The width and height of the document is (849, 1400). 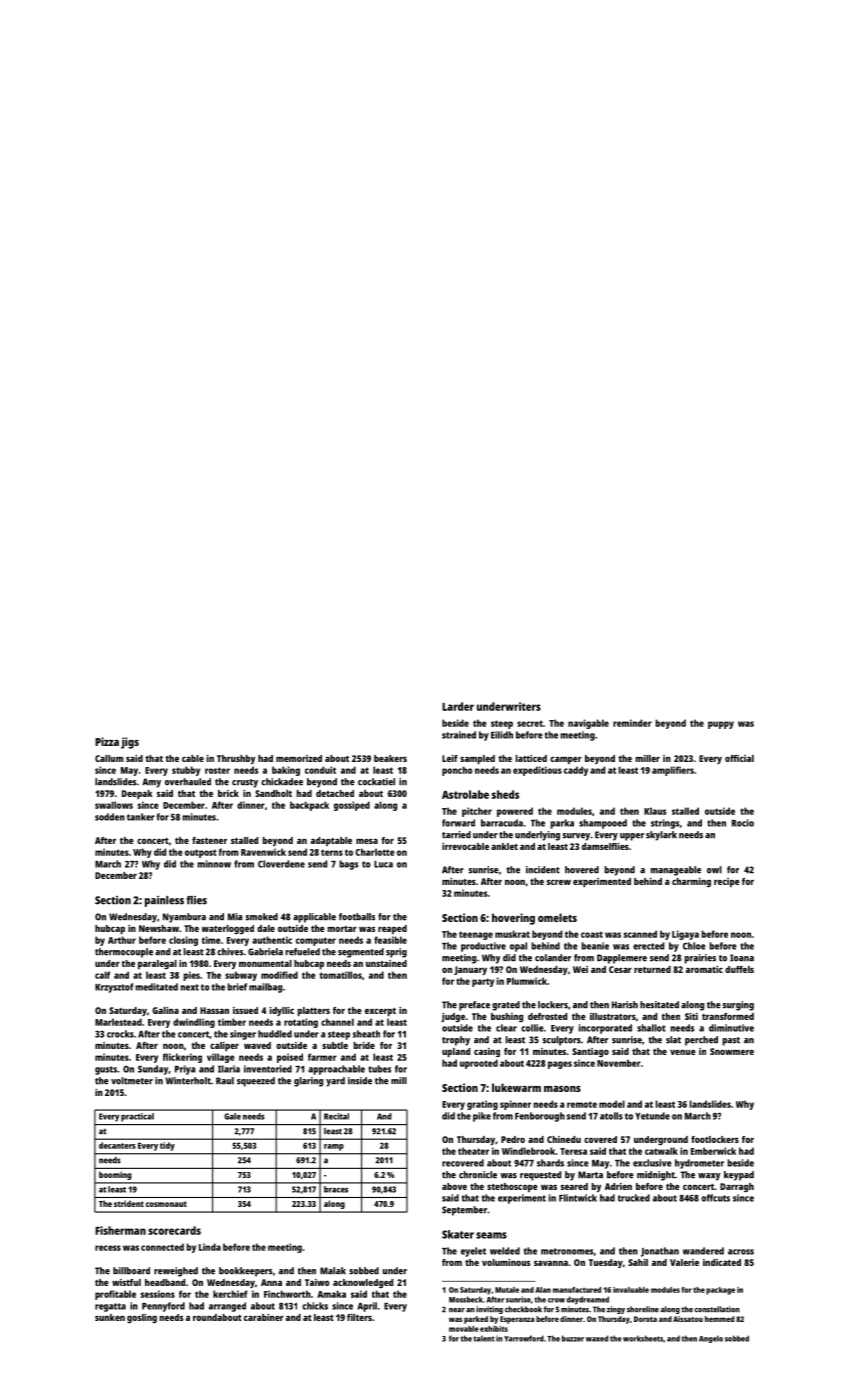 What do you see at coordinates (487, 1052) in the document?
I see `casing` at bounding box center [487, 1052].
